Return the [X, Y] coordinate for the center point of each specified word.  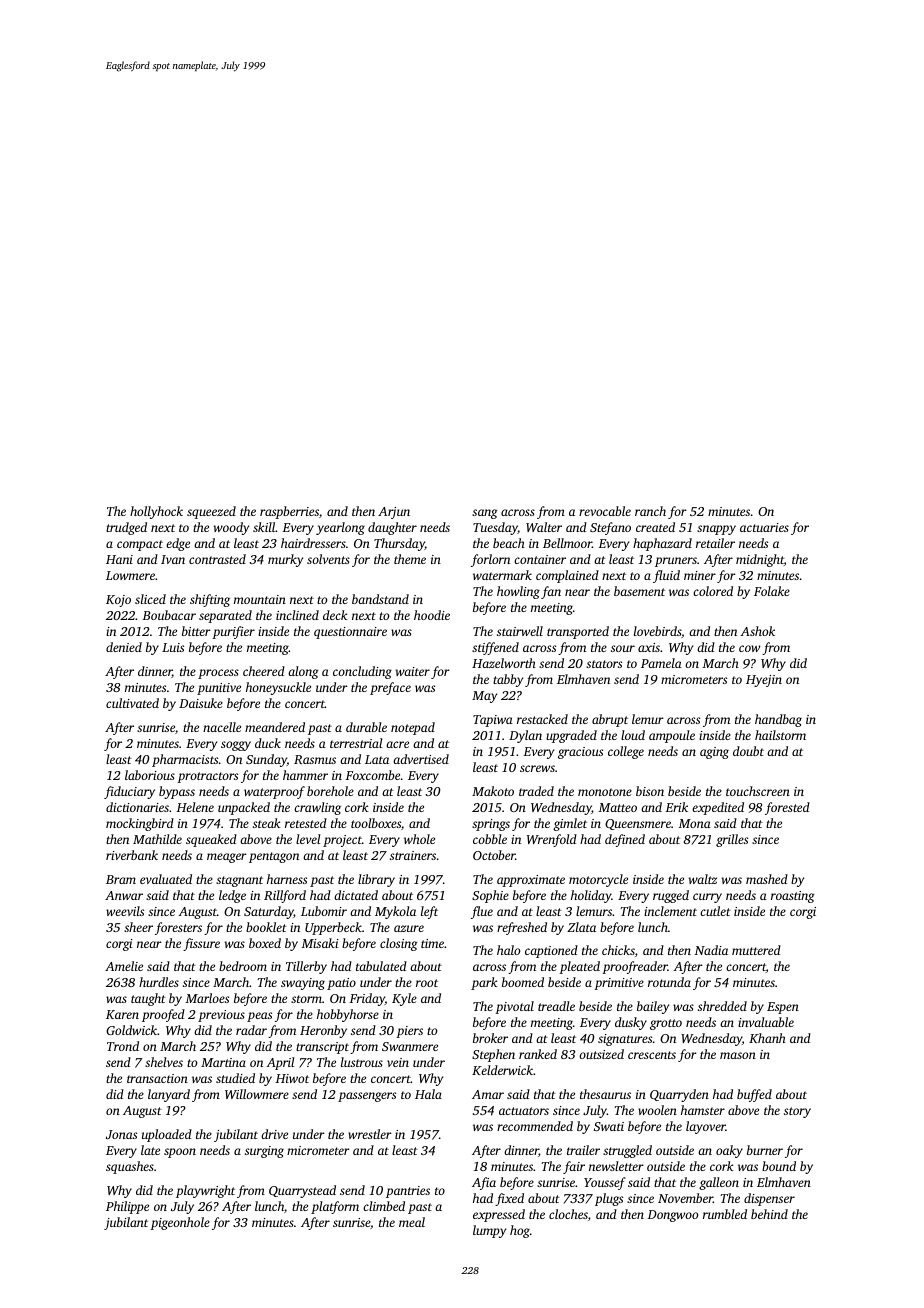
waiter [413, 671]
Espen [783, 1008]
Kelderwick [502, 1070]
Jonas [121, 1134]
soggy [236, 746]
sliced [150, 599]
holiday [591, 896]
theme [410, 559]
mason [738, 1055]
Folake [772, 591]
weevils [125, 911]
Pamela [661, 663]
